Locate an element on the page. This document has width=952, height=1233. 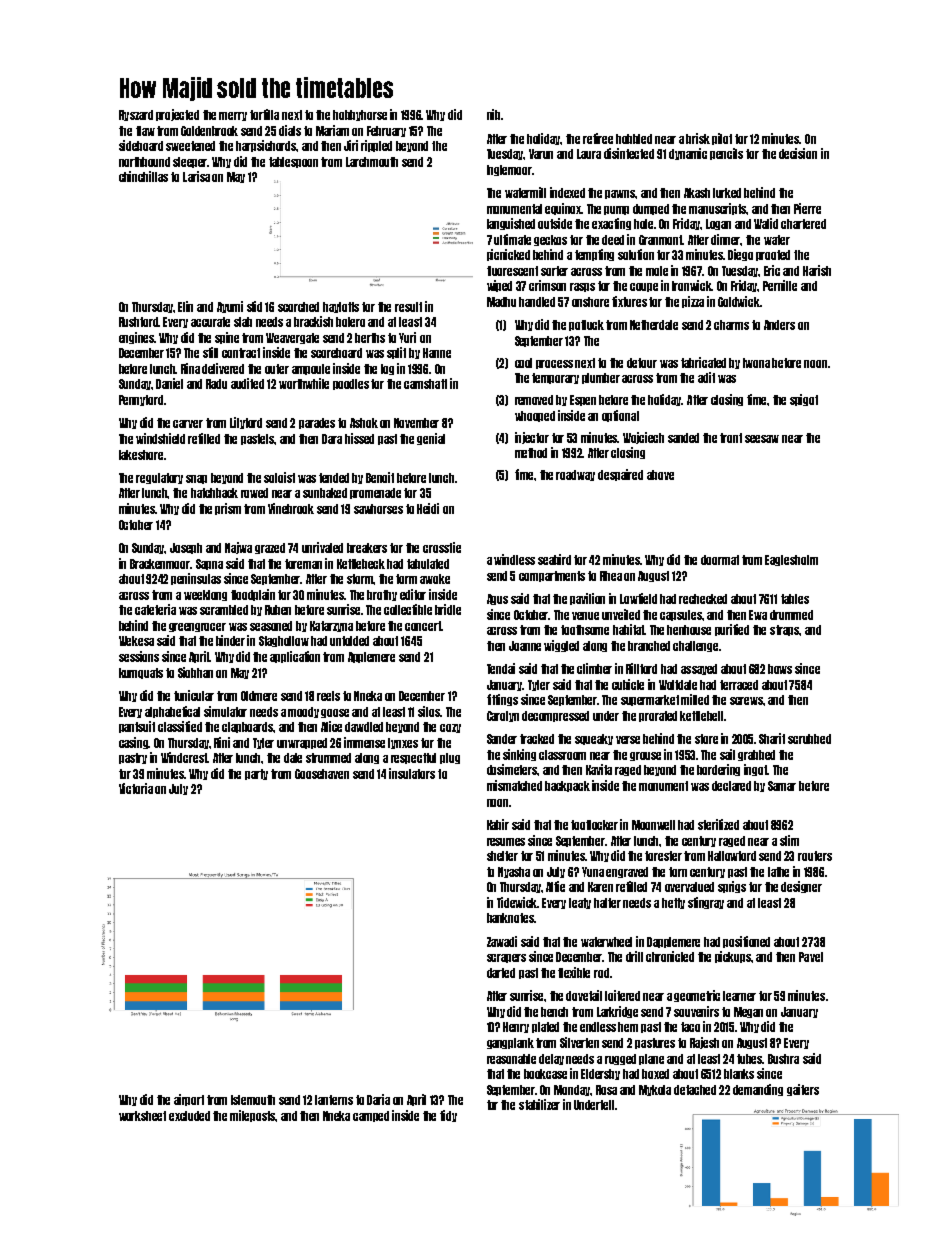
worksheet is located at coordinates (142, 1116).
